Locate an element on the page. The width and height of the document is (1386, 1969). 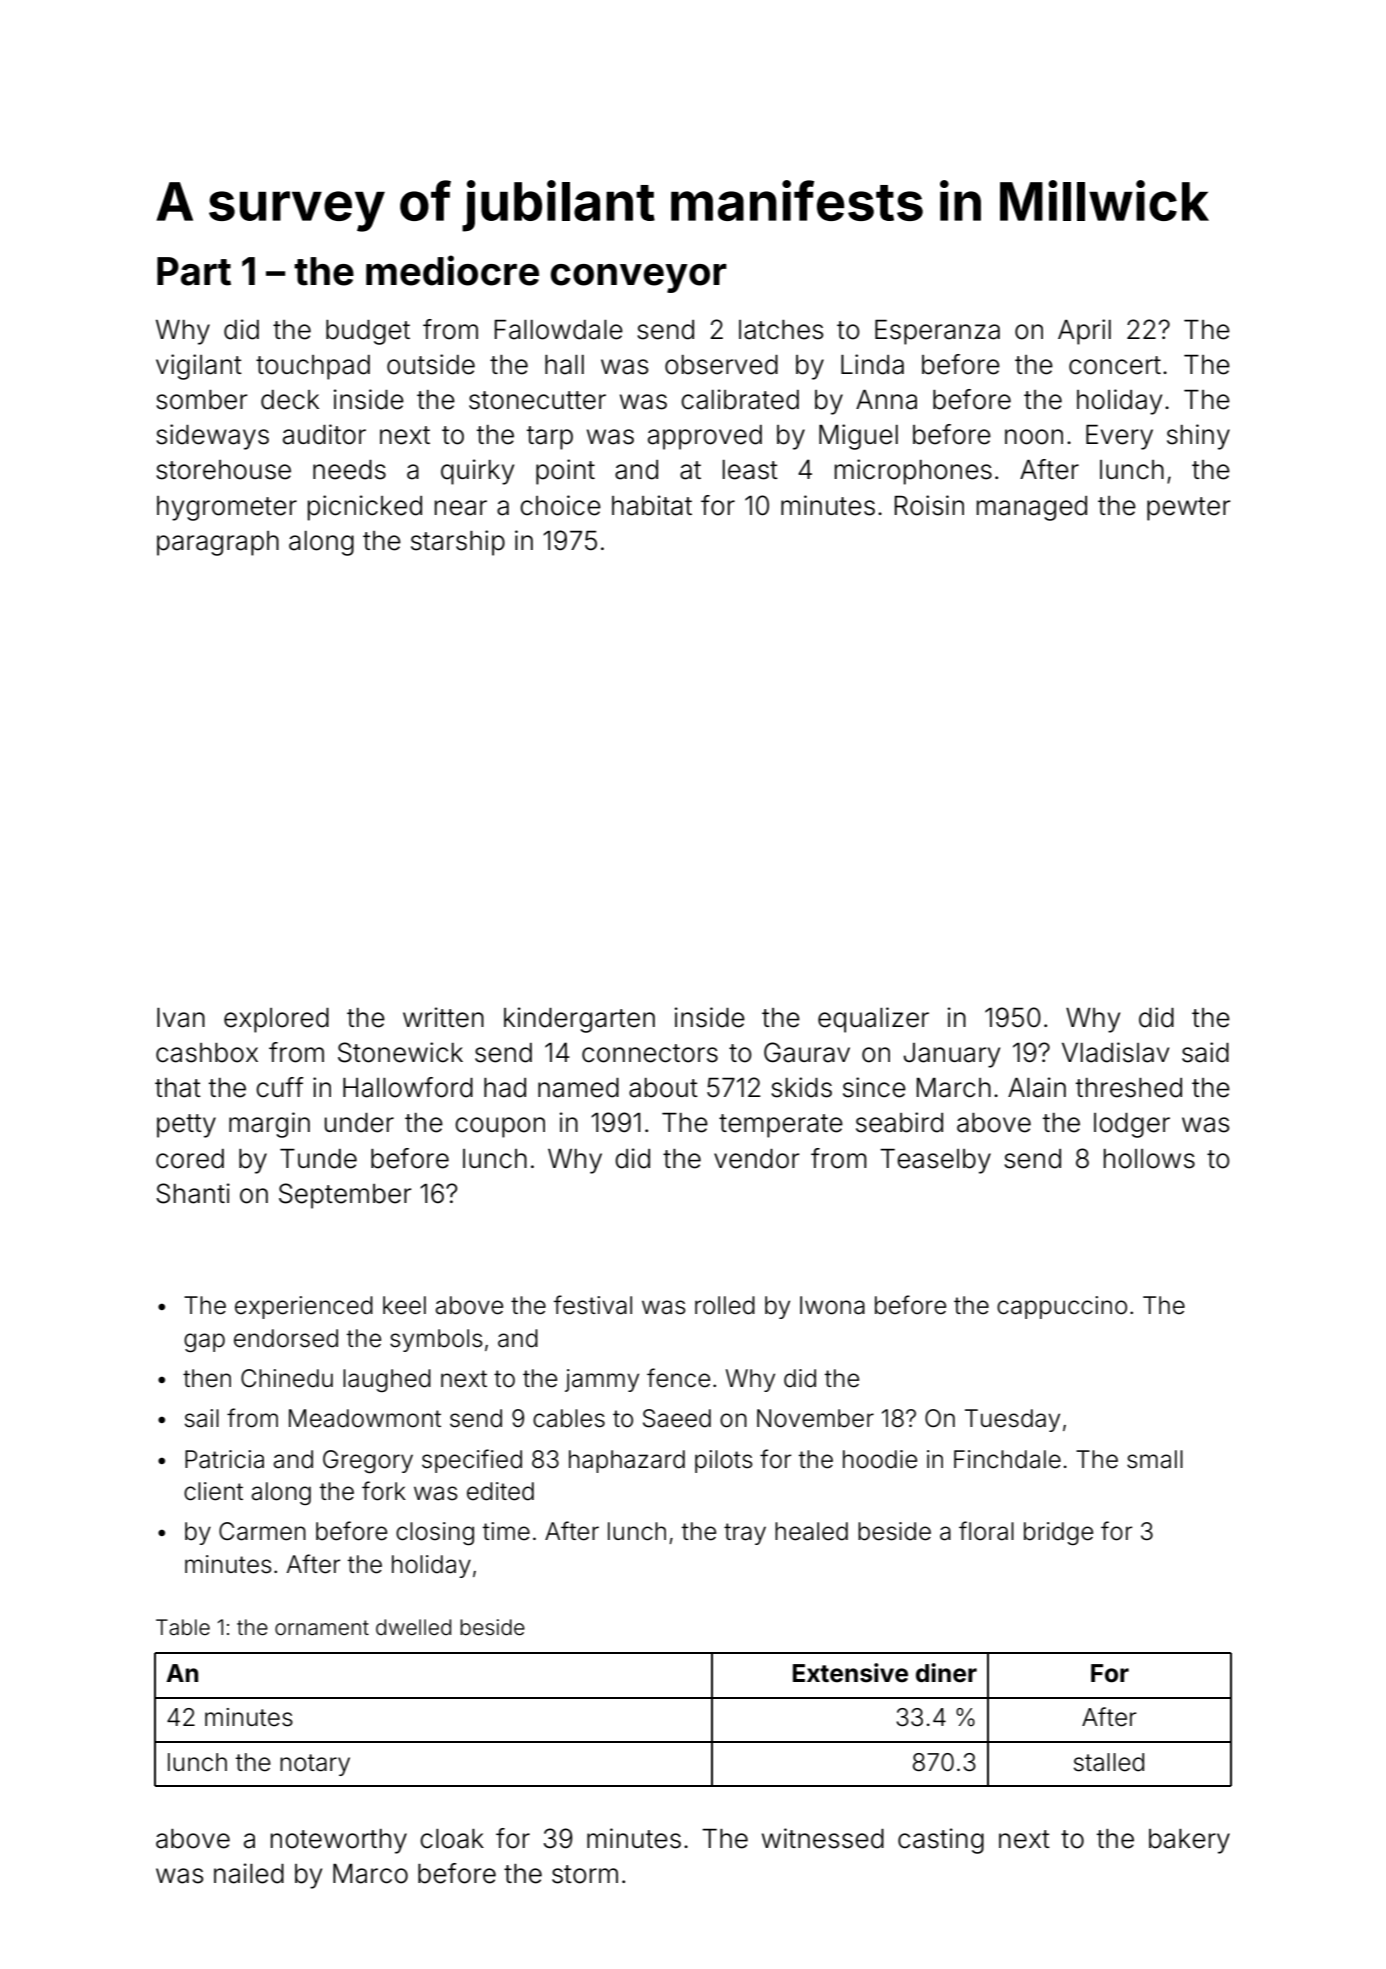
kindergarten is located at coordinates (579, 1020).
